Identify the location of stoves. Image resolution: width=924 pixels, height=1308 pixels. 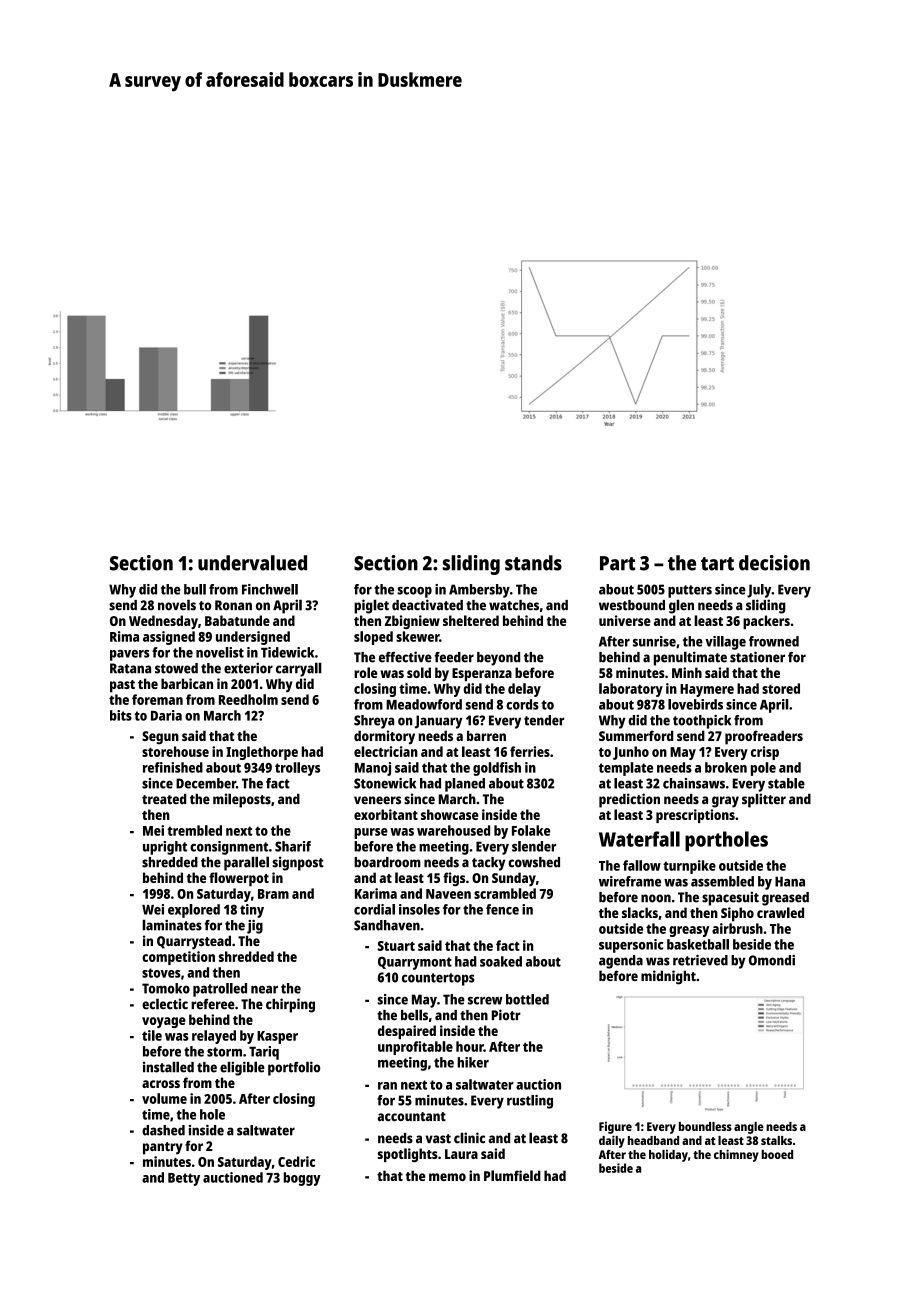
(161, 973).
